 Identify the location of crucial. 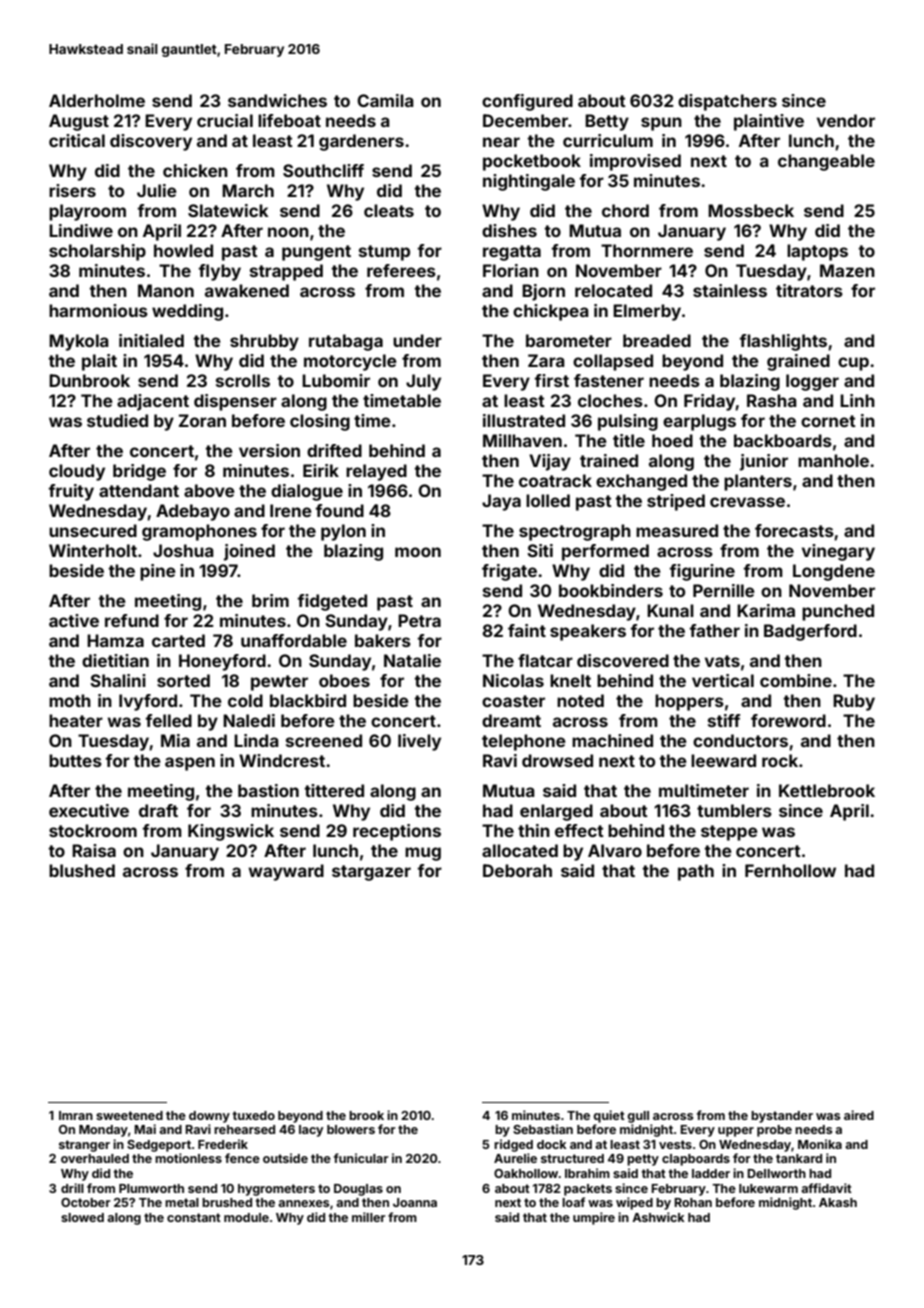
(225, 120).
